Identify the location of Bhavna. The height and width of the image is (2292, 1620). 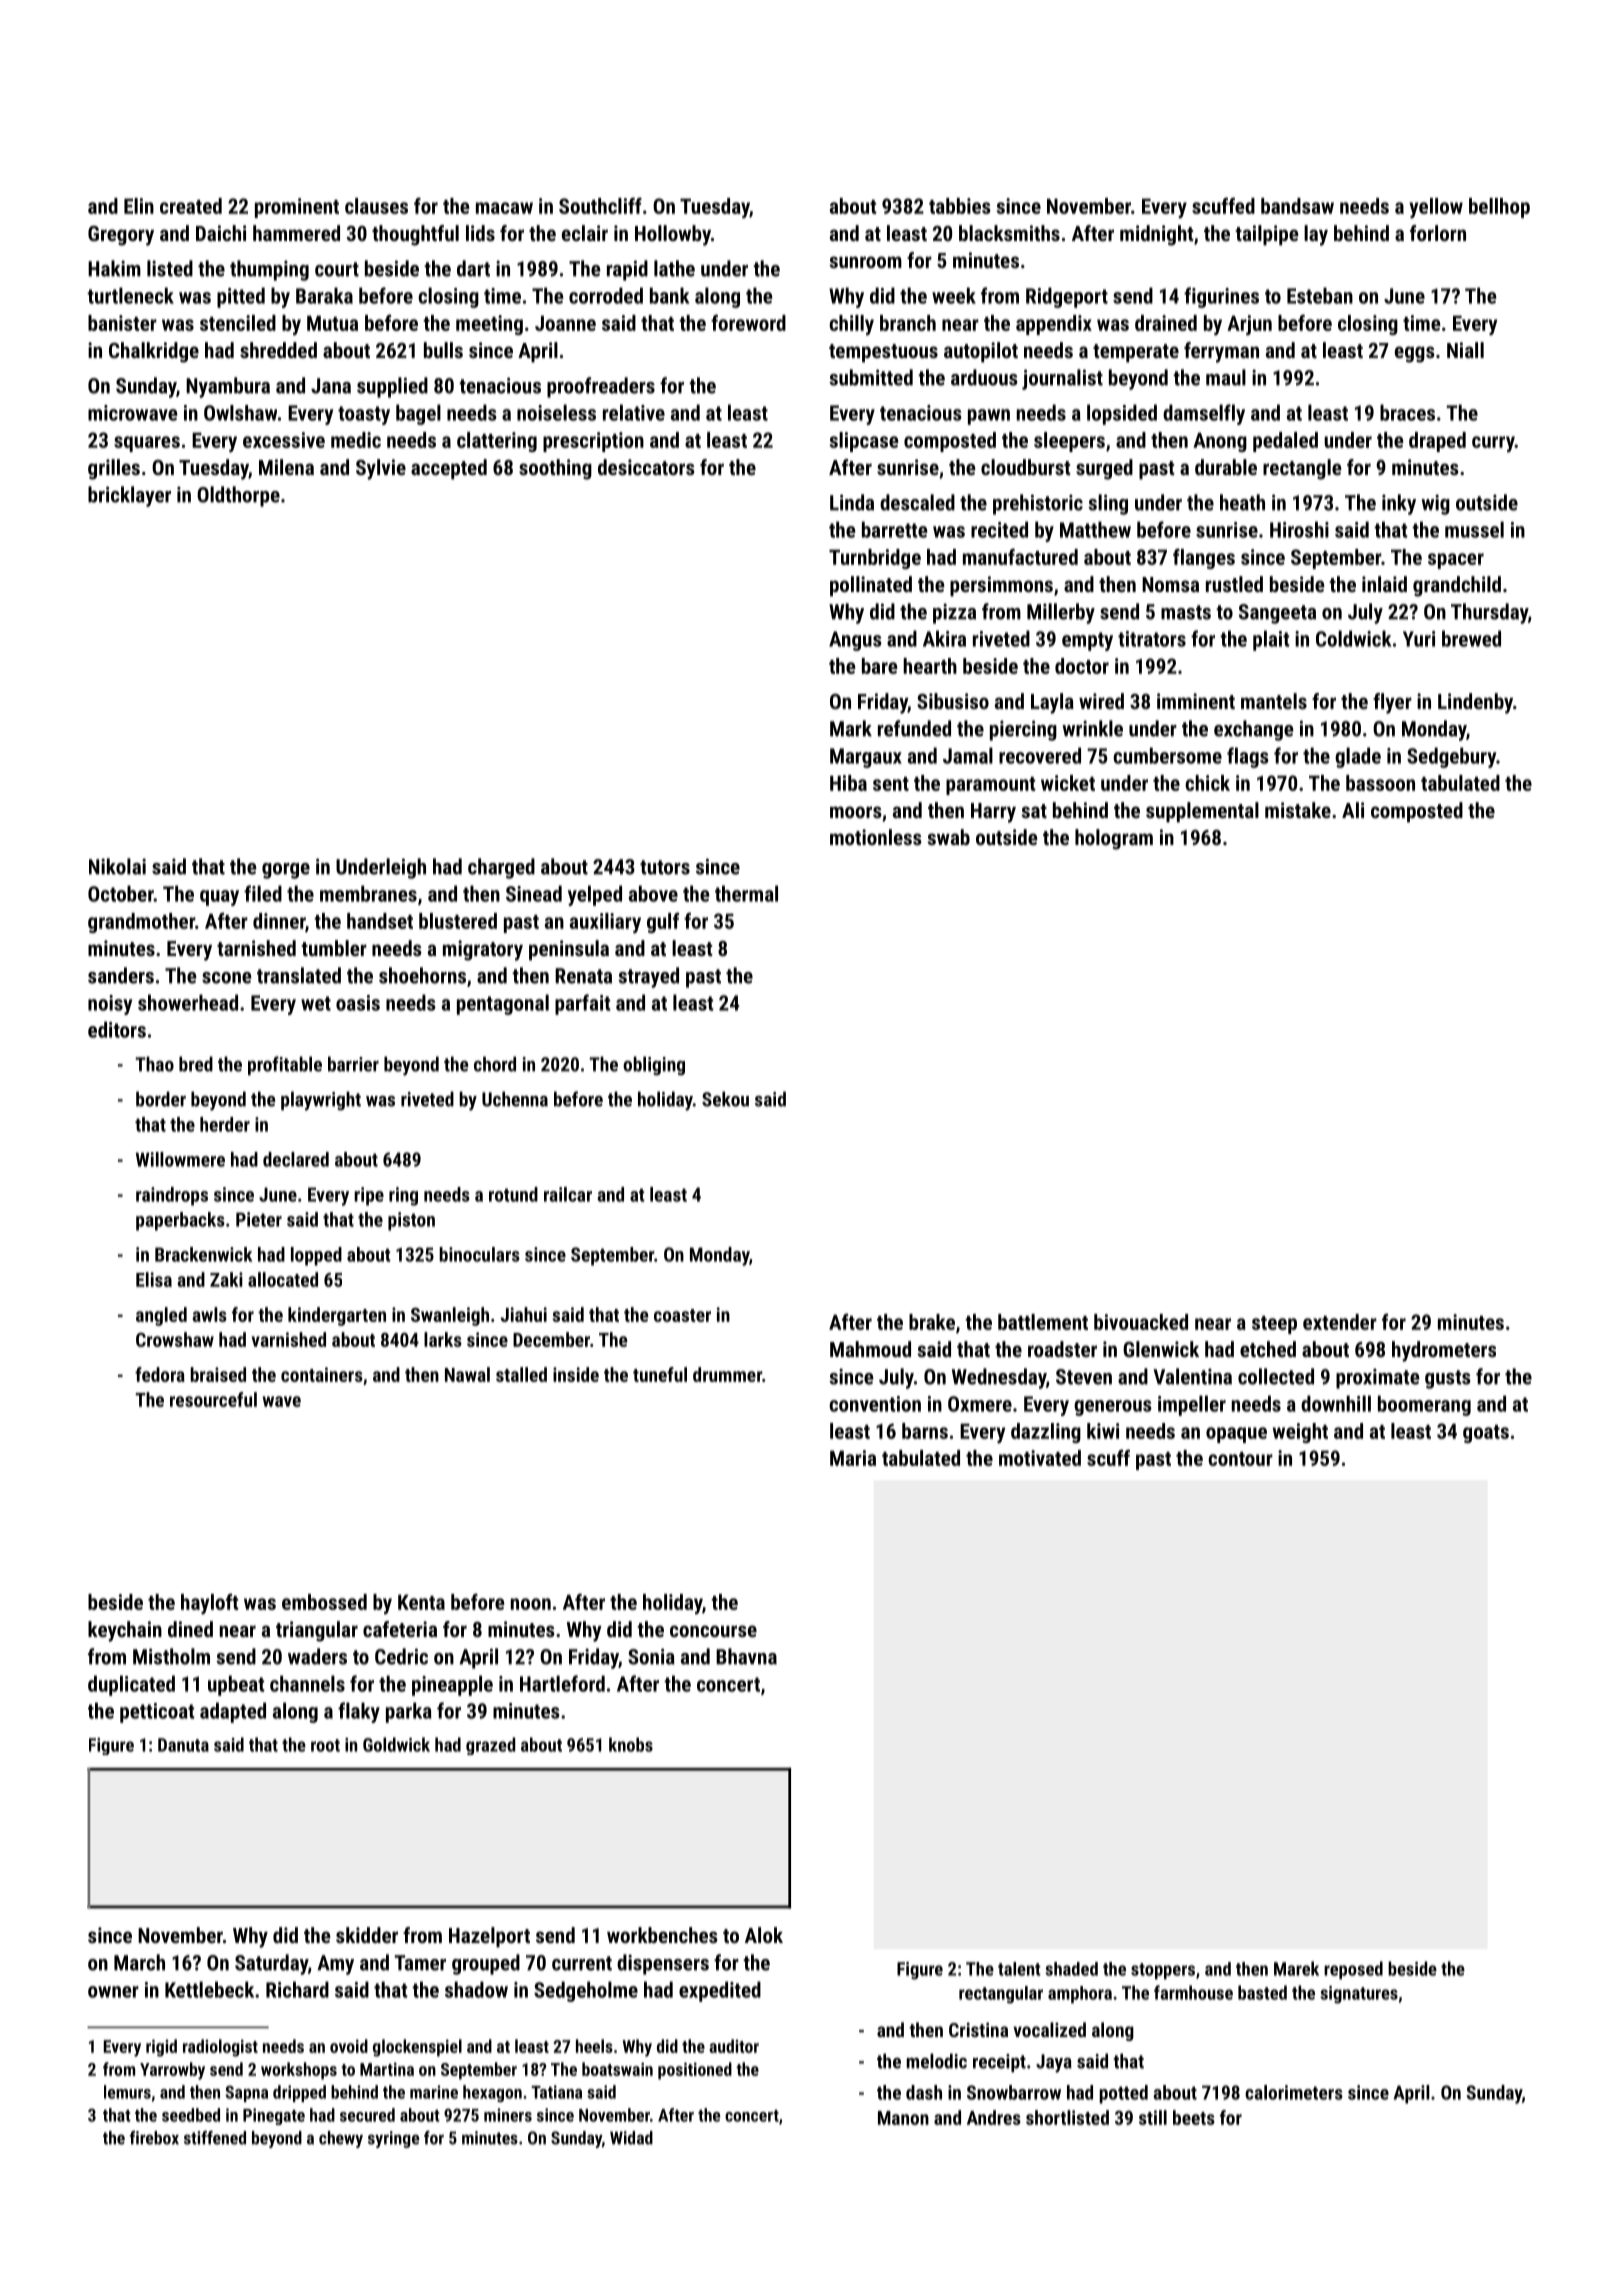
(746, 1656).
